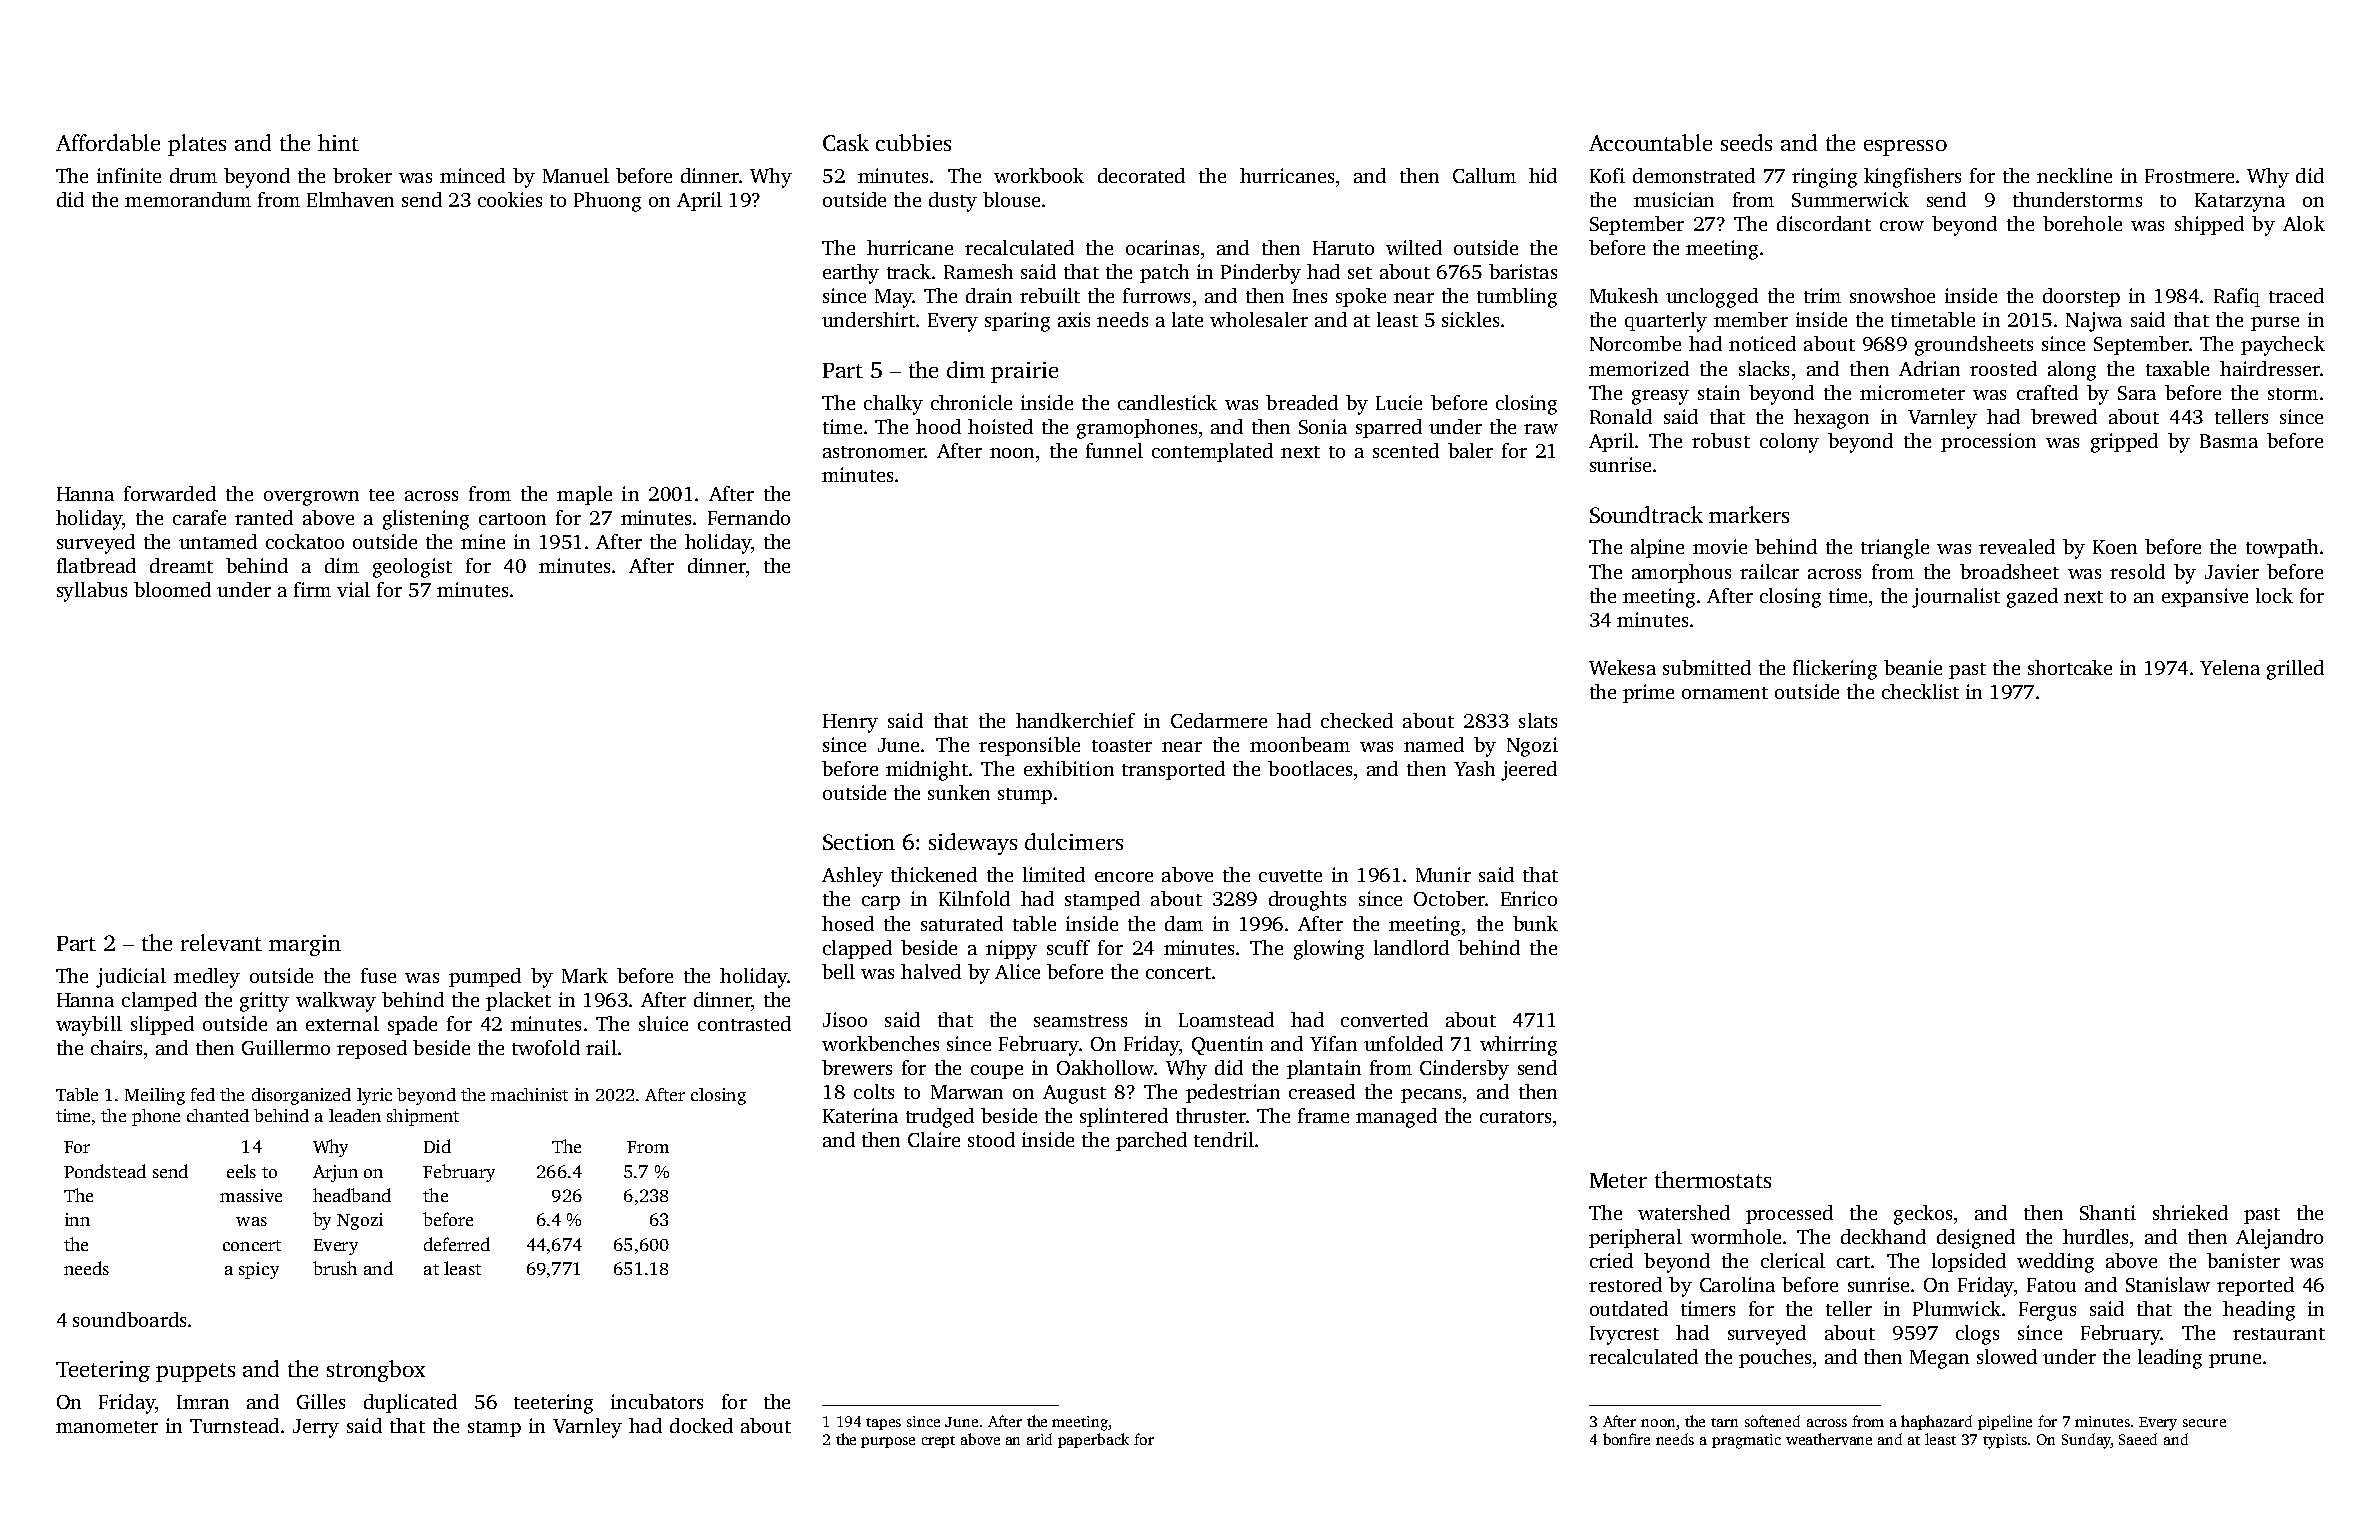 The width and height of the image is (2380, 1540). Describe the element at coordinates (1093, 1440) in the image. I see `paperback` at that location.
